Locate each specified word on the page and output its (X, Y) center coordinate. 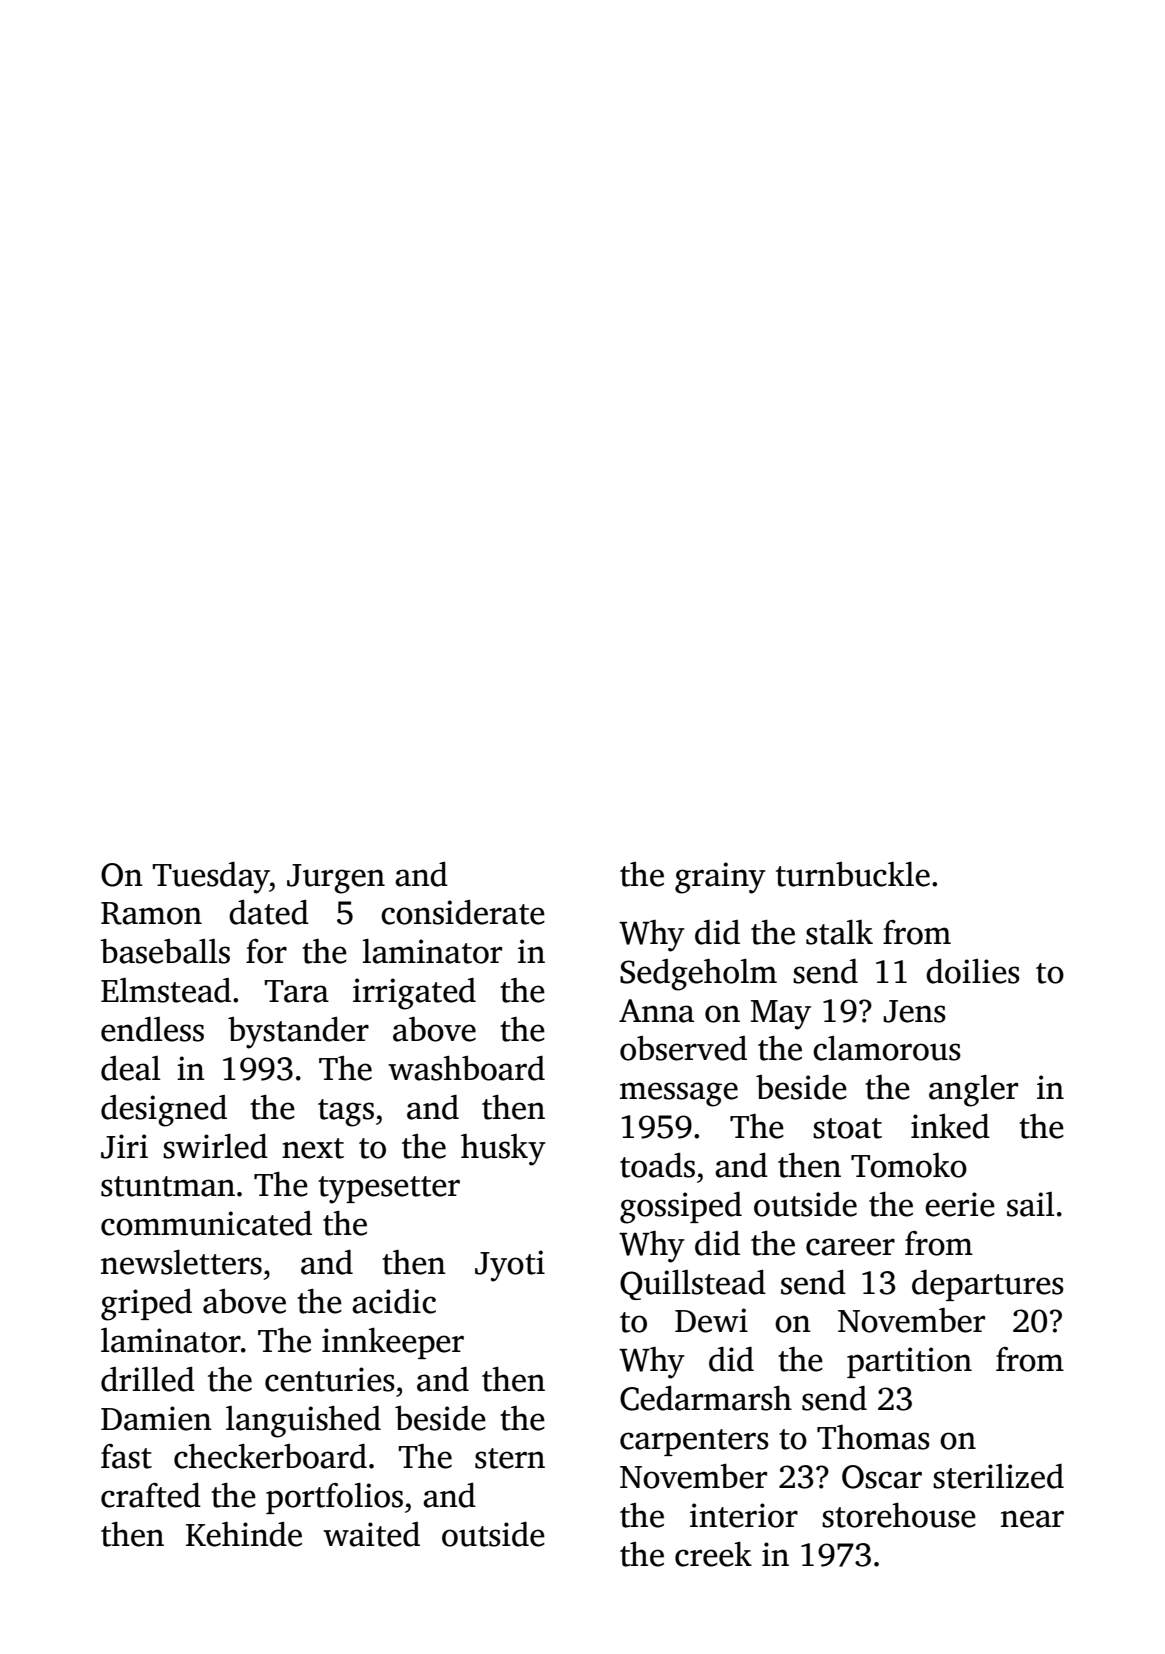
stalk (839, 932)
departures (988, 1285)
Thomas (873, 1437)
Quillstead (693, 1285)
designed (164, 1111)
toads (657, 1165)
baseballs (165, 951)
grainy (720, 878)
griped (146, 1305)
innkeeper (393, 1343)
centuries (330, 1379)
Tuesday (211, 878)
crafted (151, 1495)
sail (1030, 1204)
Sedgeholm (698, 974)
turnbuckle (853, 874)
